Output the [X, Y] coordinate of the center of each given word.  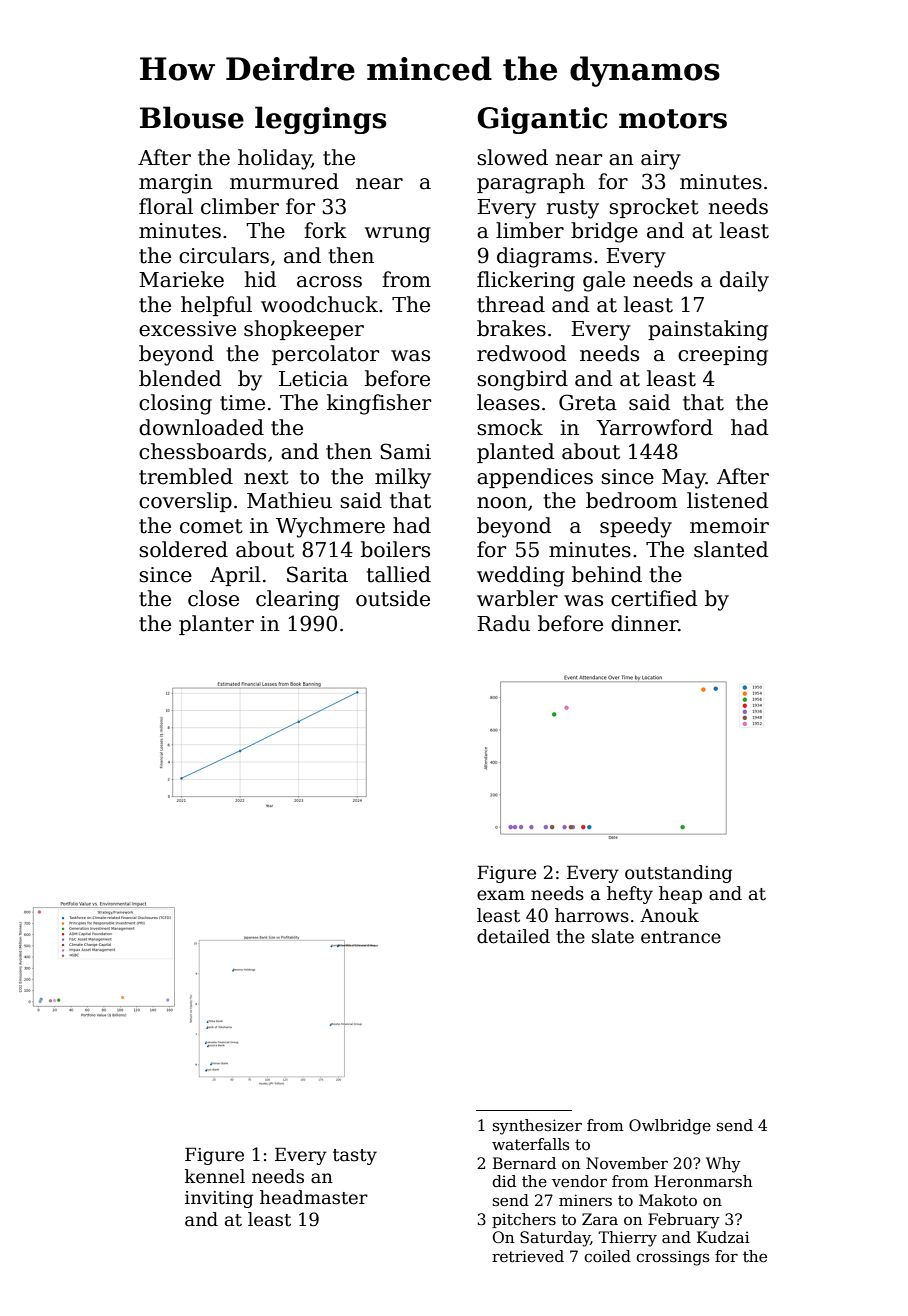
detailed [513, 936]
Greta [588, 402]
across [329, 282]
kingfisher [379, 404]
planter [216, 625]
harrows [592, 915]
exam [501, 895]
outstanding [678, 874]
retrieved [528, 1256]
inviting [219, 1199]
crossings [672, 1258]
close [213, 598]
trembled [186, 476]
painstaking [708, 330]
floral [166, 206]
